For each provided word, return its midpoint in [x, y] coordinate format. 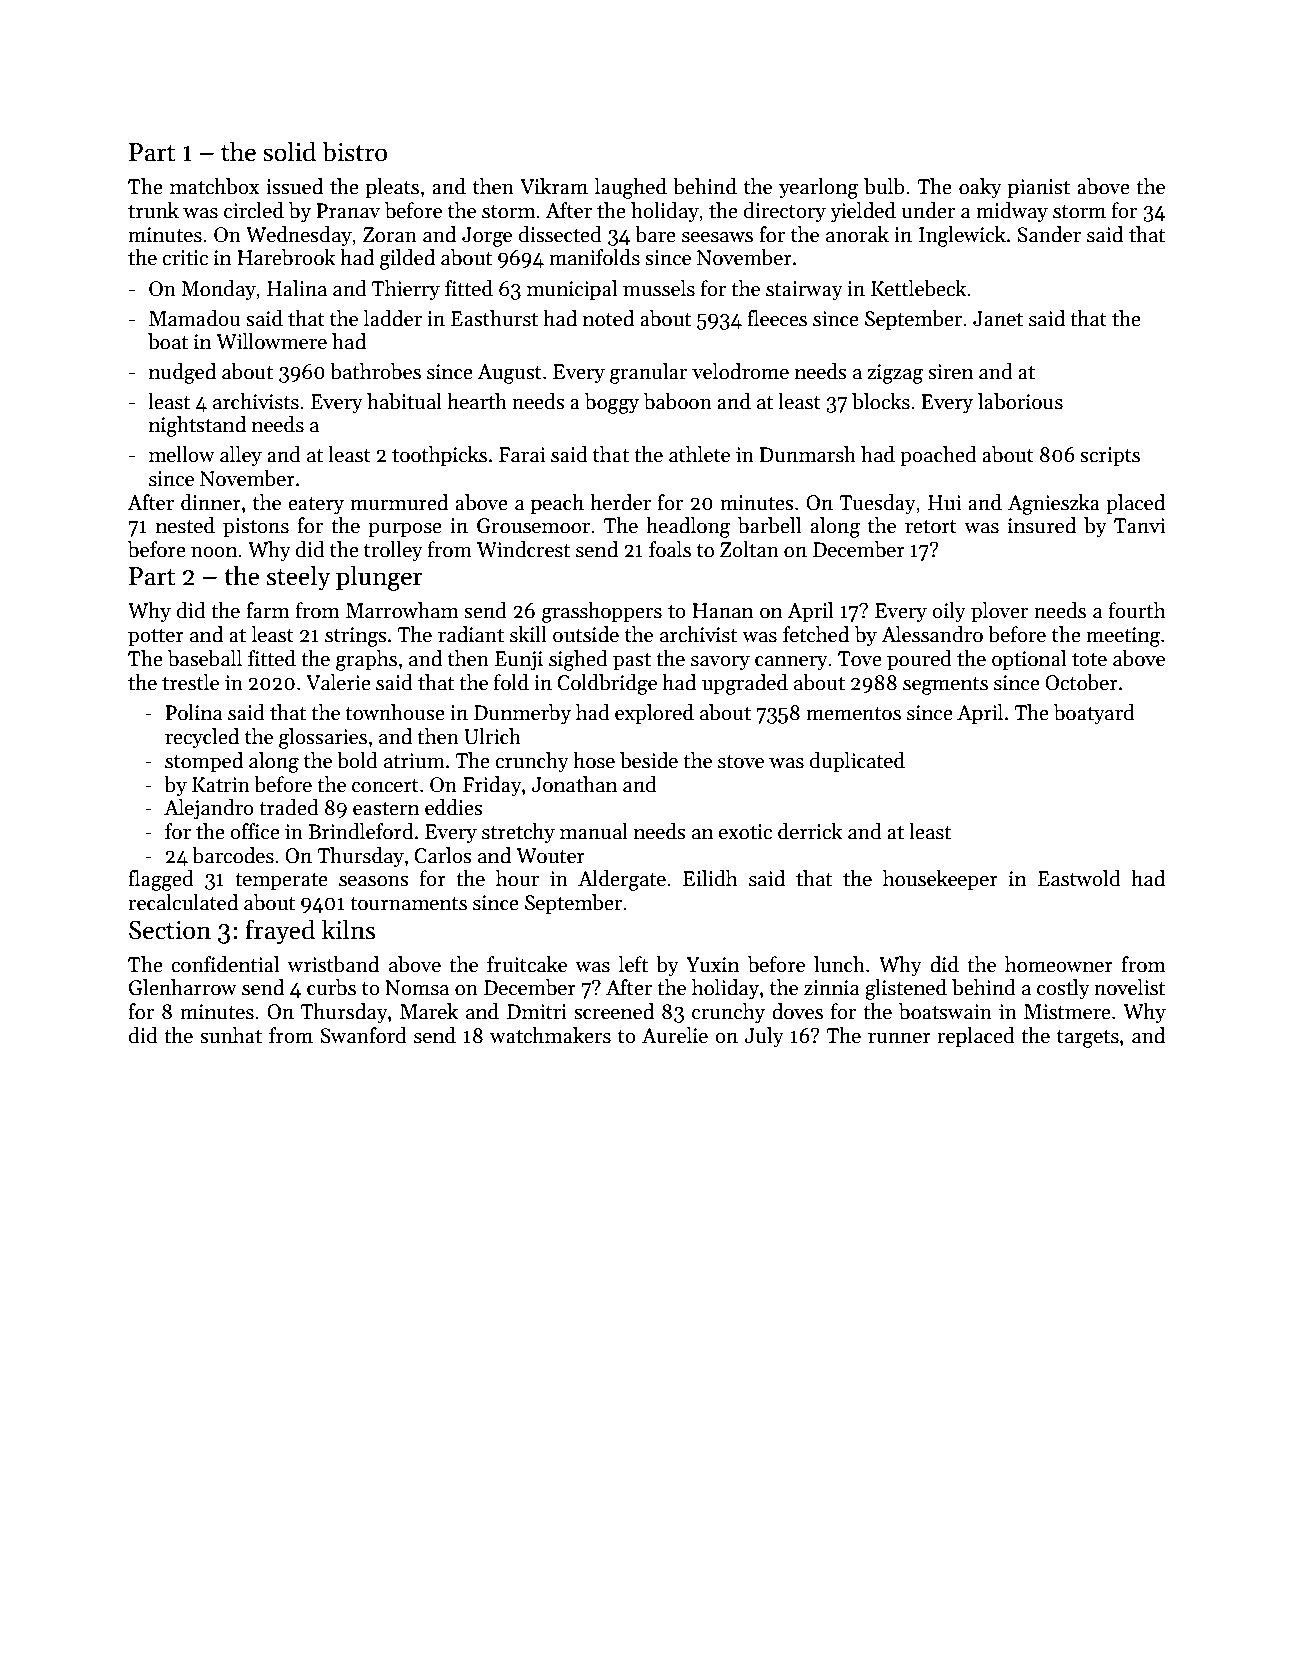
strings [356, 637]
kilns [348, 929]
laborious [1020, 401]
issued [294, 186]
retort [931, 527]
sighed [578, 660]
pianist [1039, 188]
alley [241, 456]
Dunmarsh [808, 454]
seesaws [717, 237]
